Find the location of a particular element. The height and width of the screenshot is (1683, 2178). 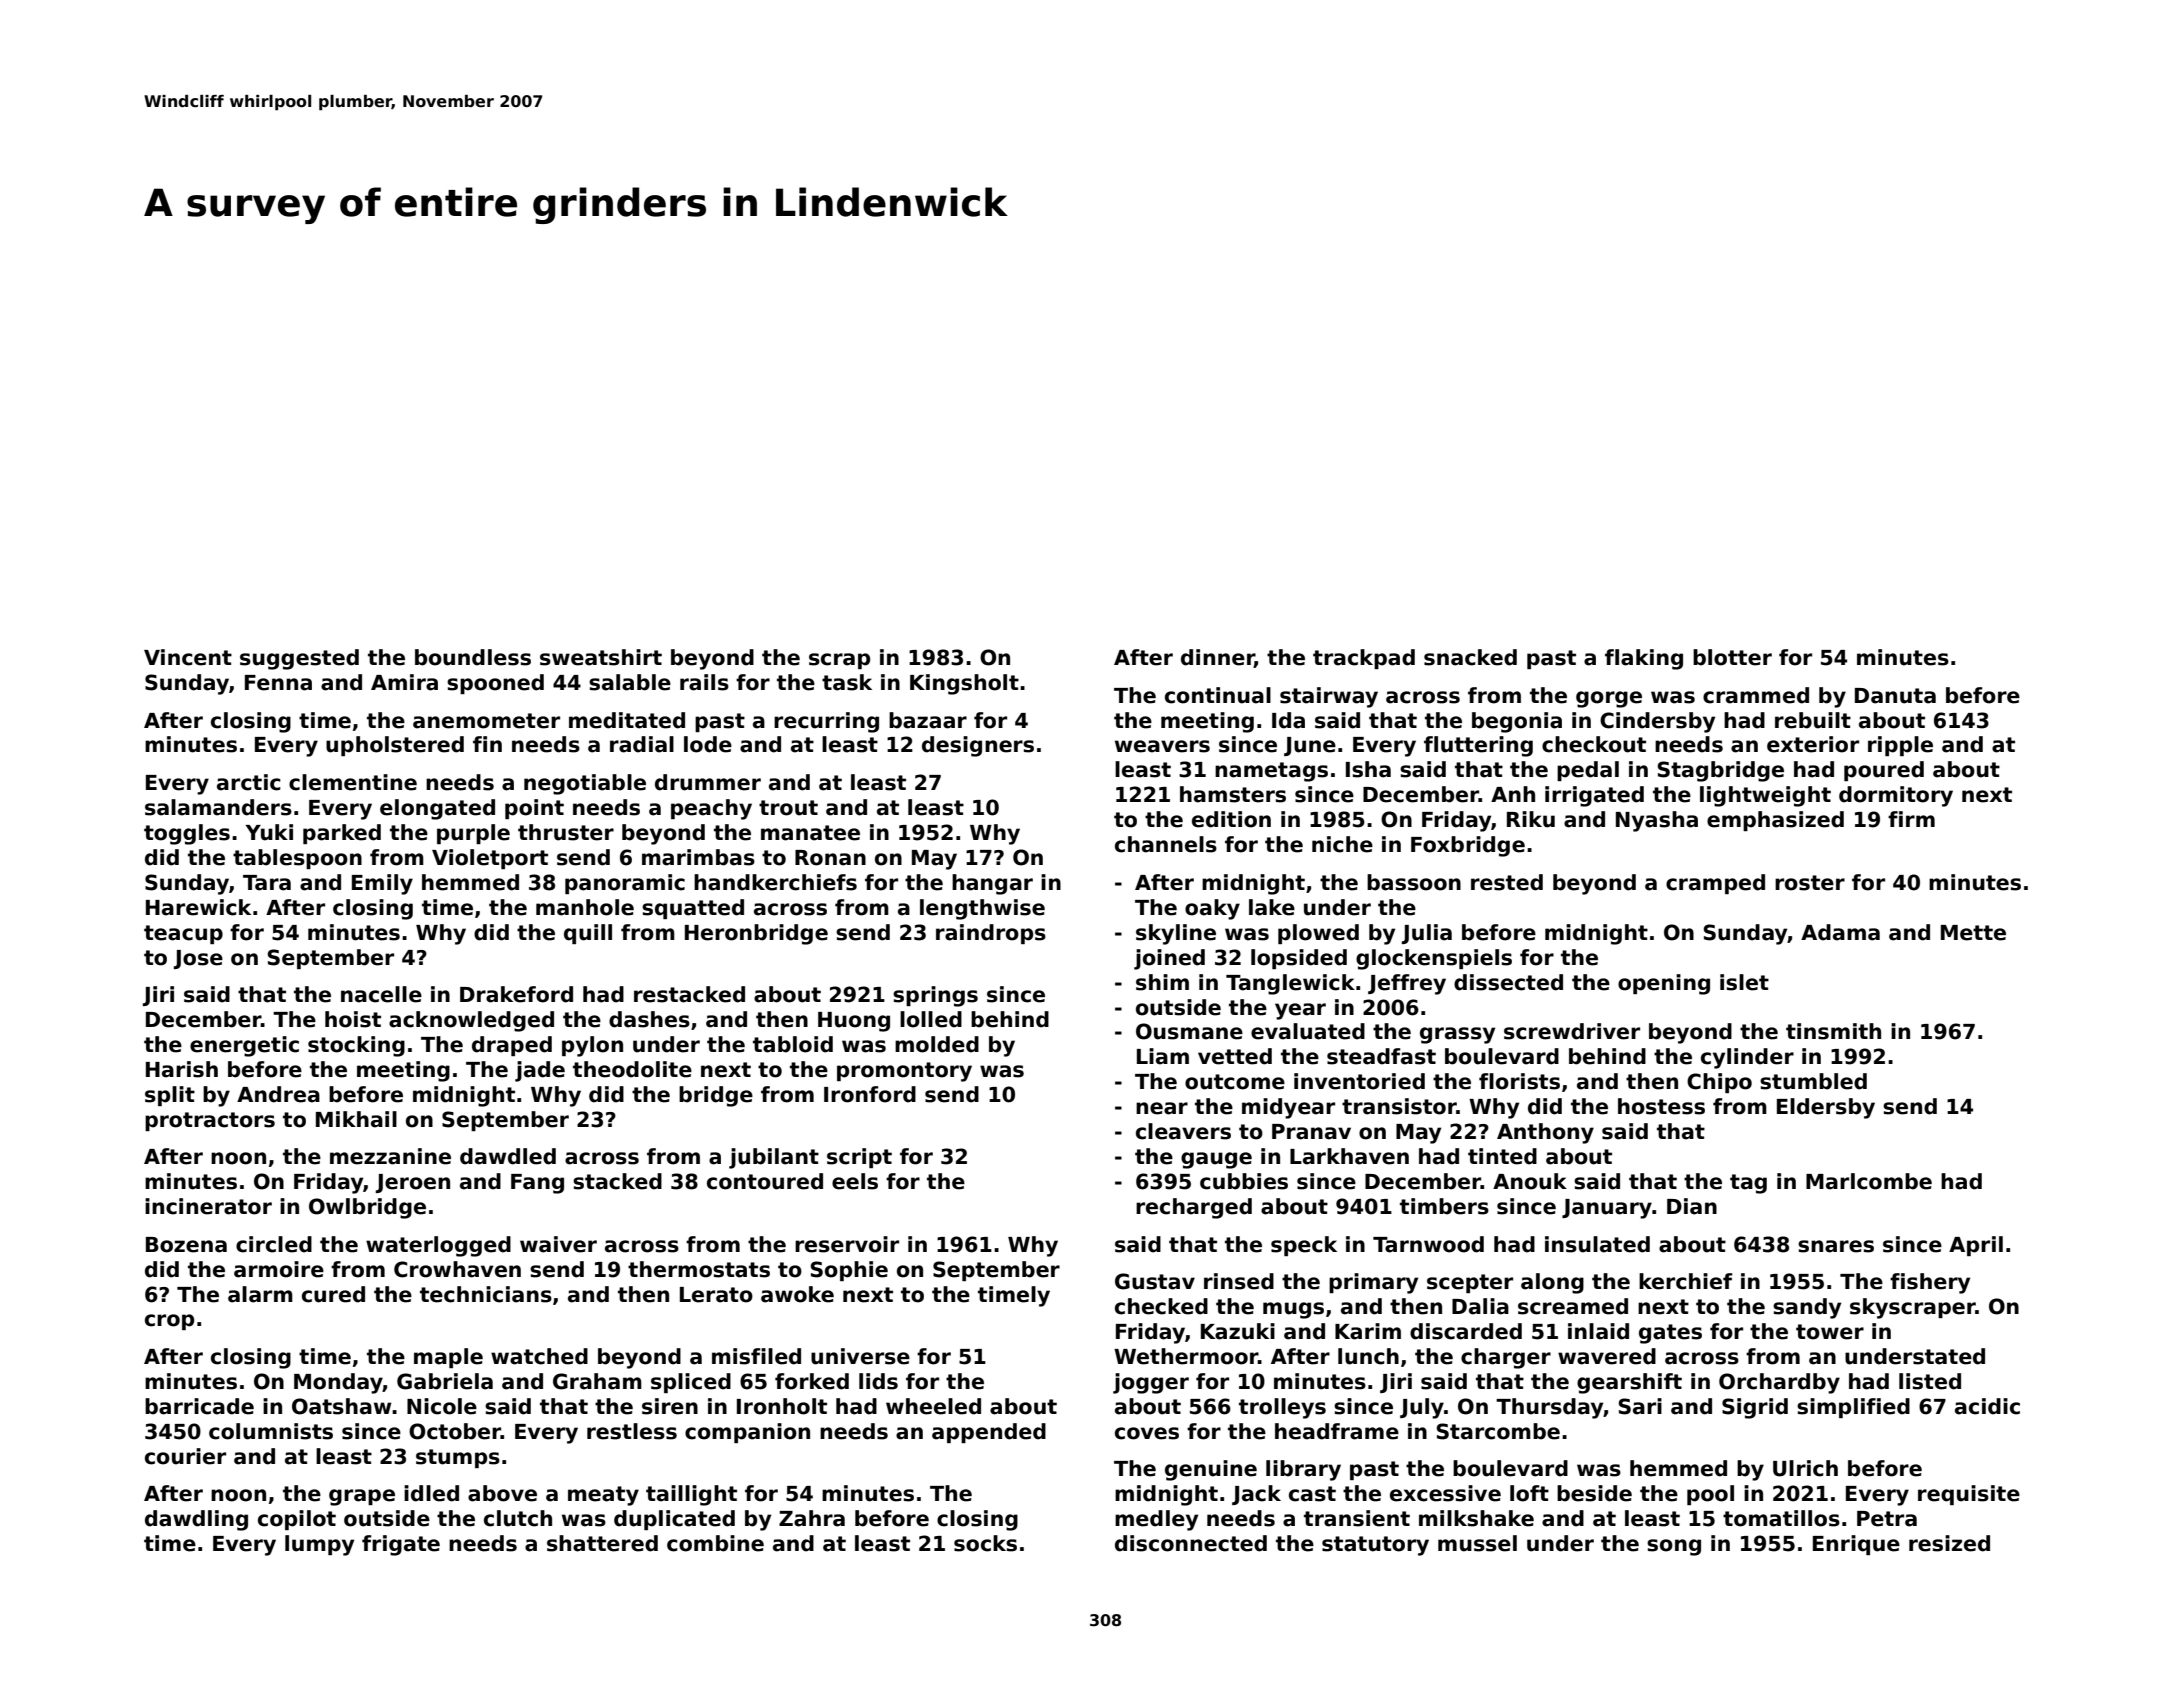

firm is located at coordinates (1911, 819).
